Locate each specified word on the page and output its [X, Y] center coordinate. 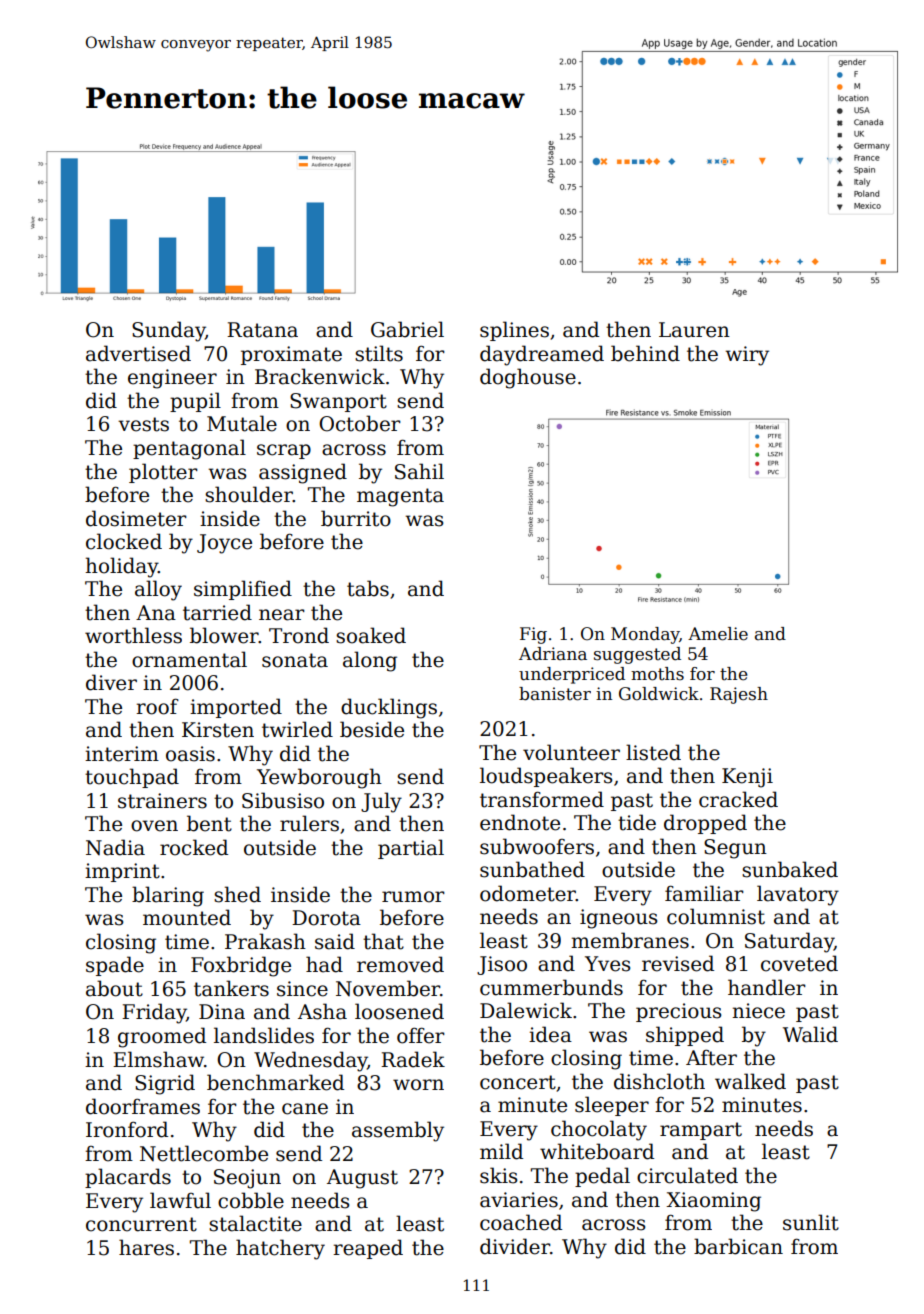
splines [514, 331]
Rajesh [739, 695]
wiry [747, 356]
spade [115, 966]
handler [767, 987]
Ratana [262, 330]
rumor [413, 897]
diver [111, 682]
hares [146, 1247]
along [370, 661]
